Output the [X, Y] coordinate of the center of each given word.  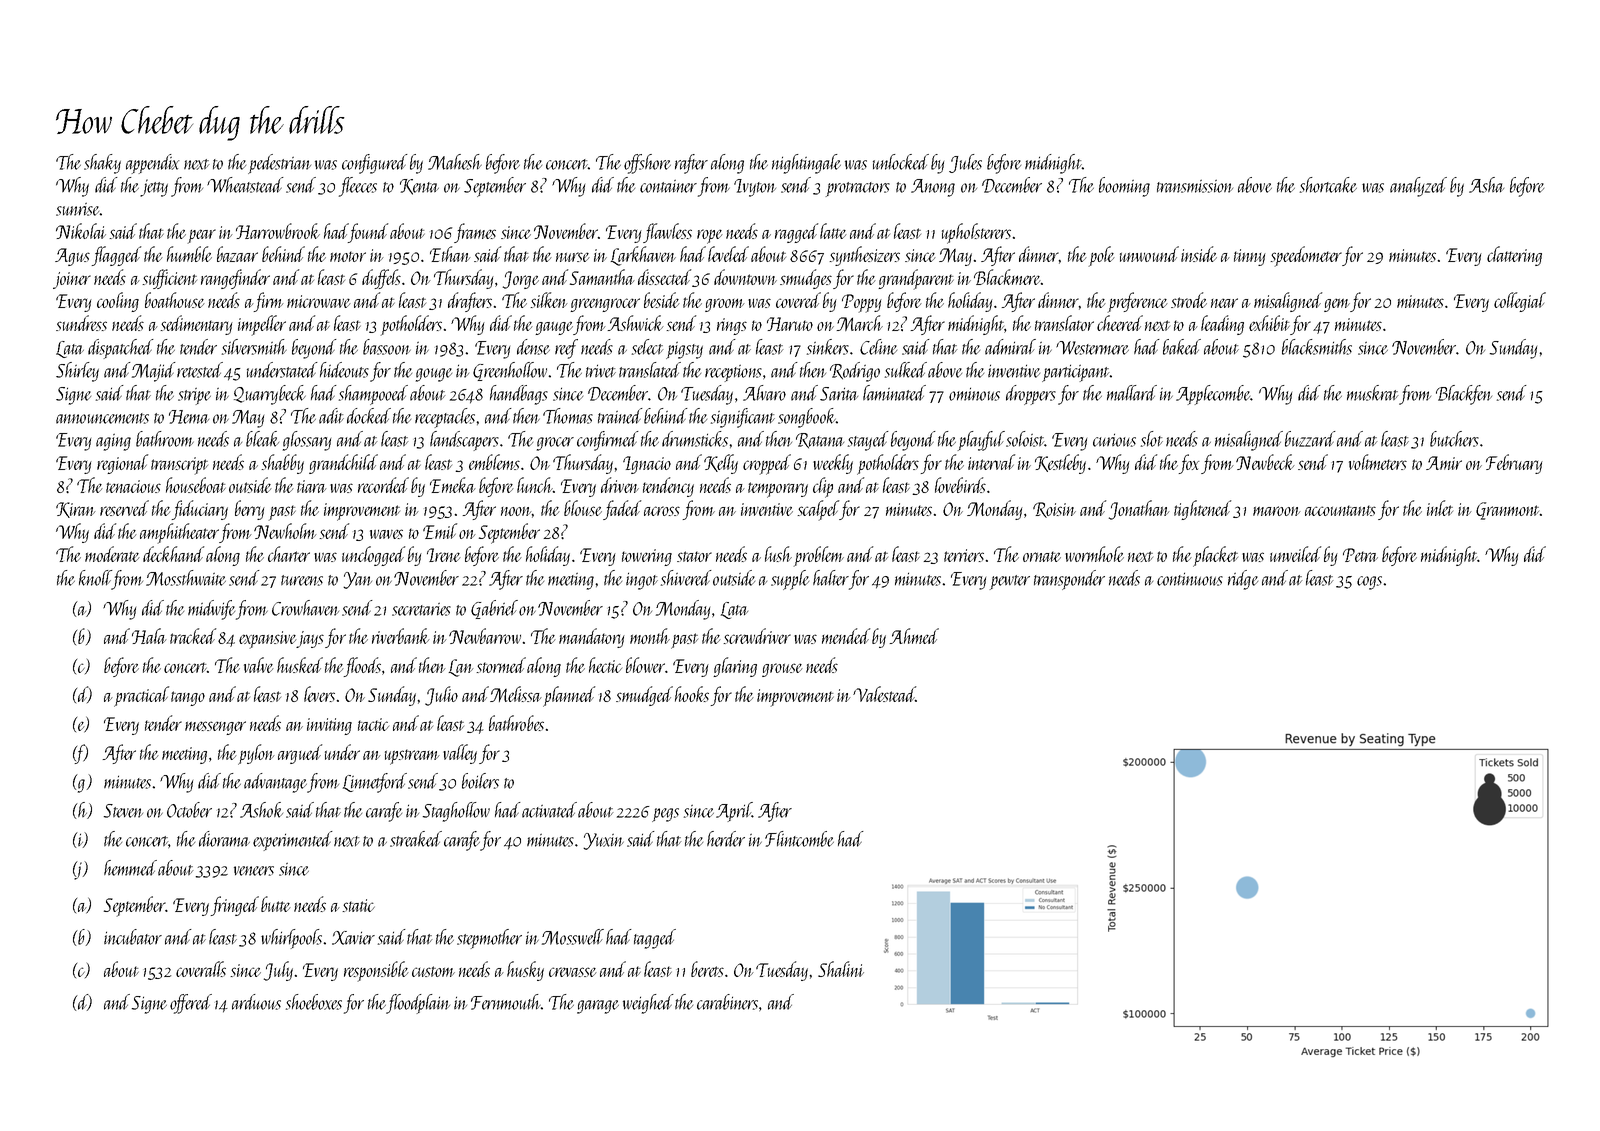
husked [300, 665]
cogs [1369, 583]
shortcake [1328, 185]
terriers [964, 555]
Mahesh [455, 162]
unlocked [901, 162]
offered [191, 1004]
